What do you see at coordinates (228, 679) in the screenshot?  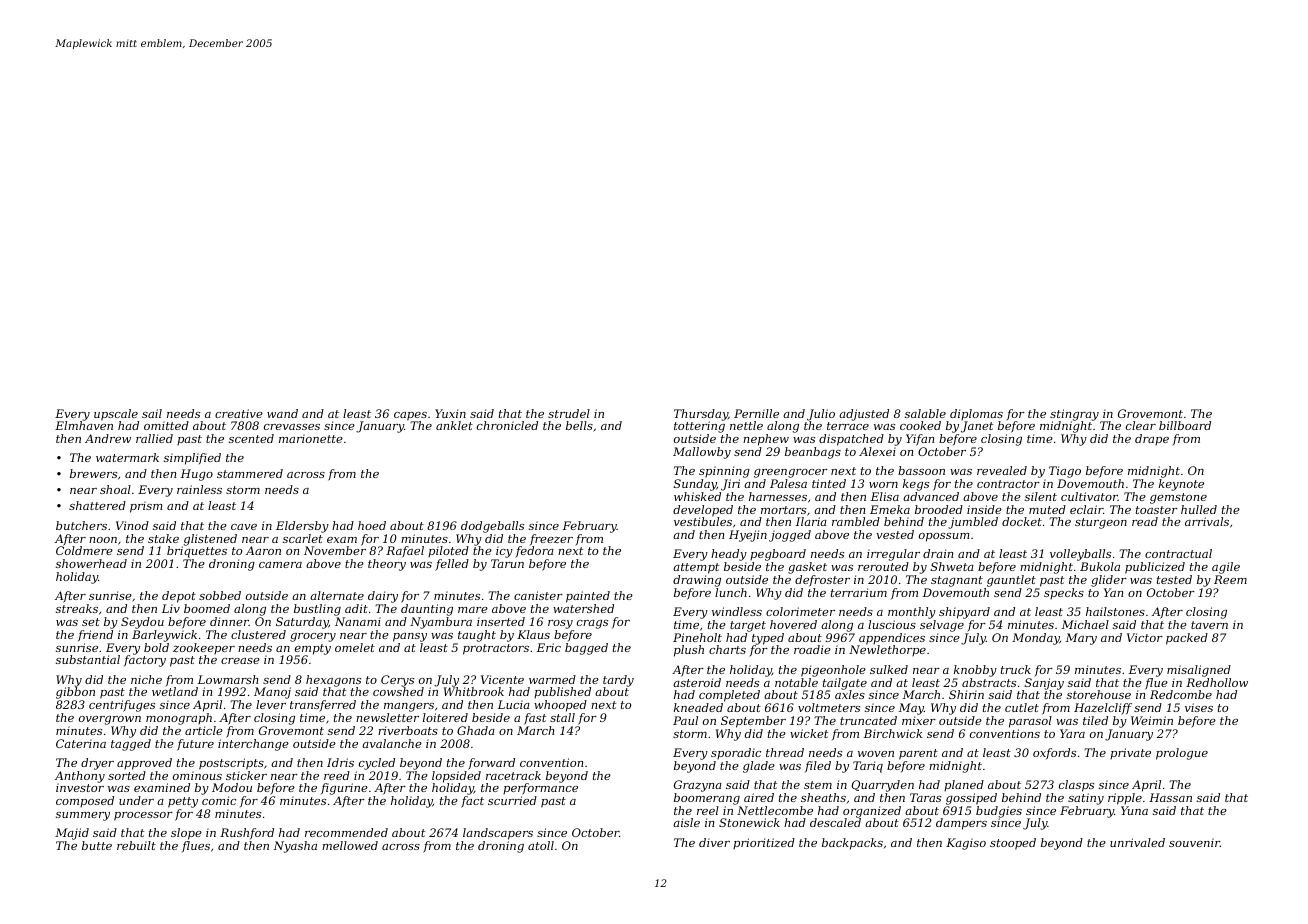 I see `Lowmarsh` at bounding box center [228, 679].
